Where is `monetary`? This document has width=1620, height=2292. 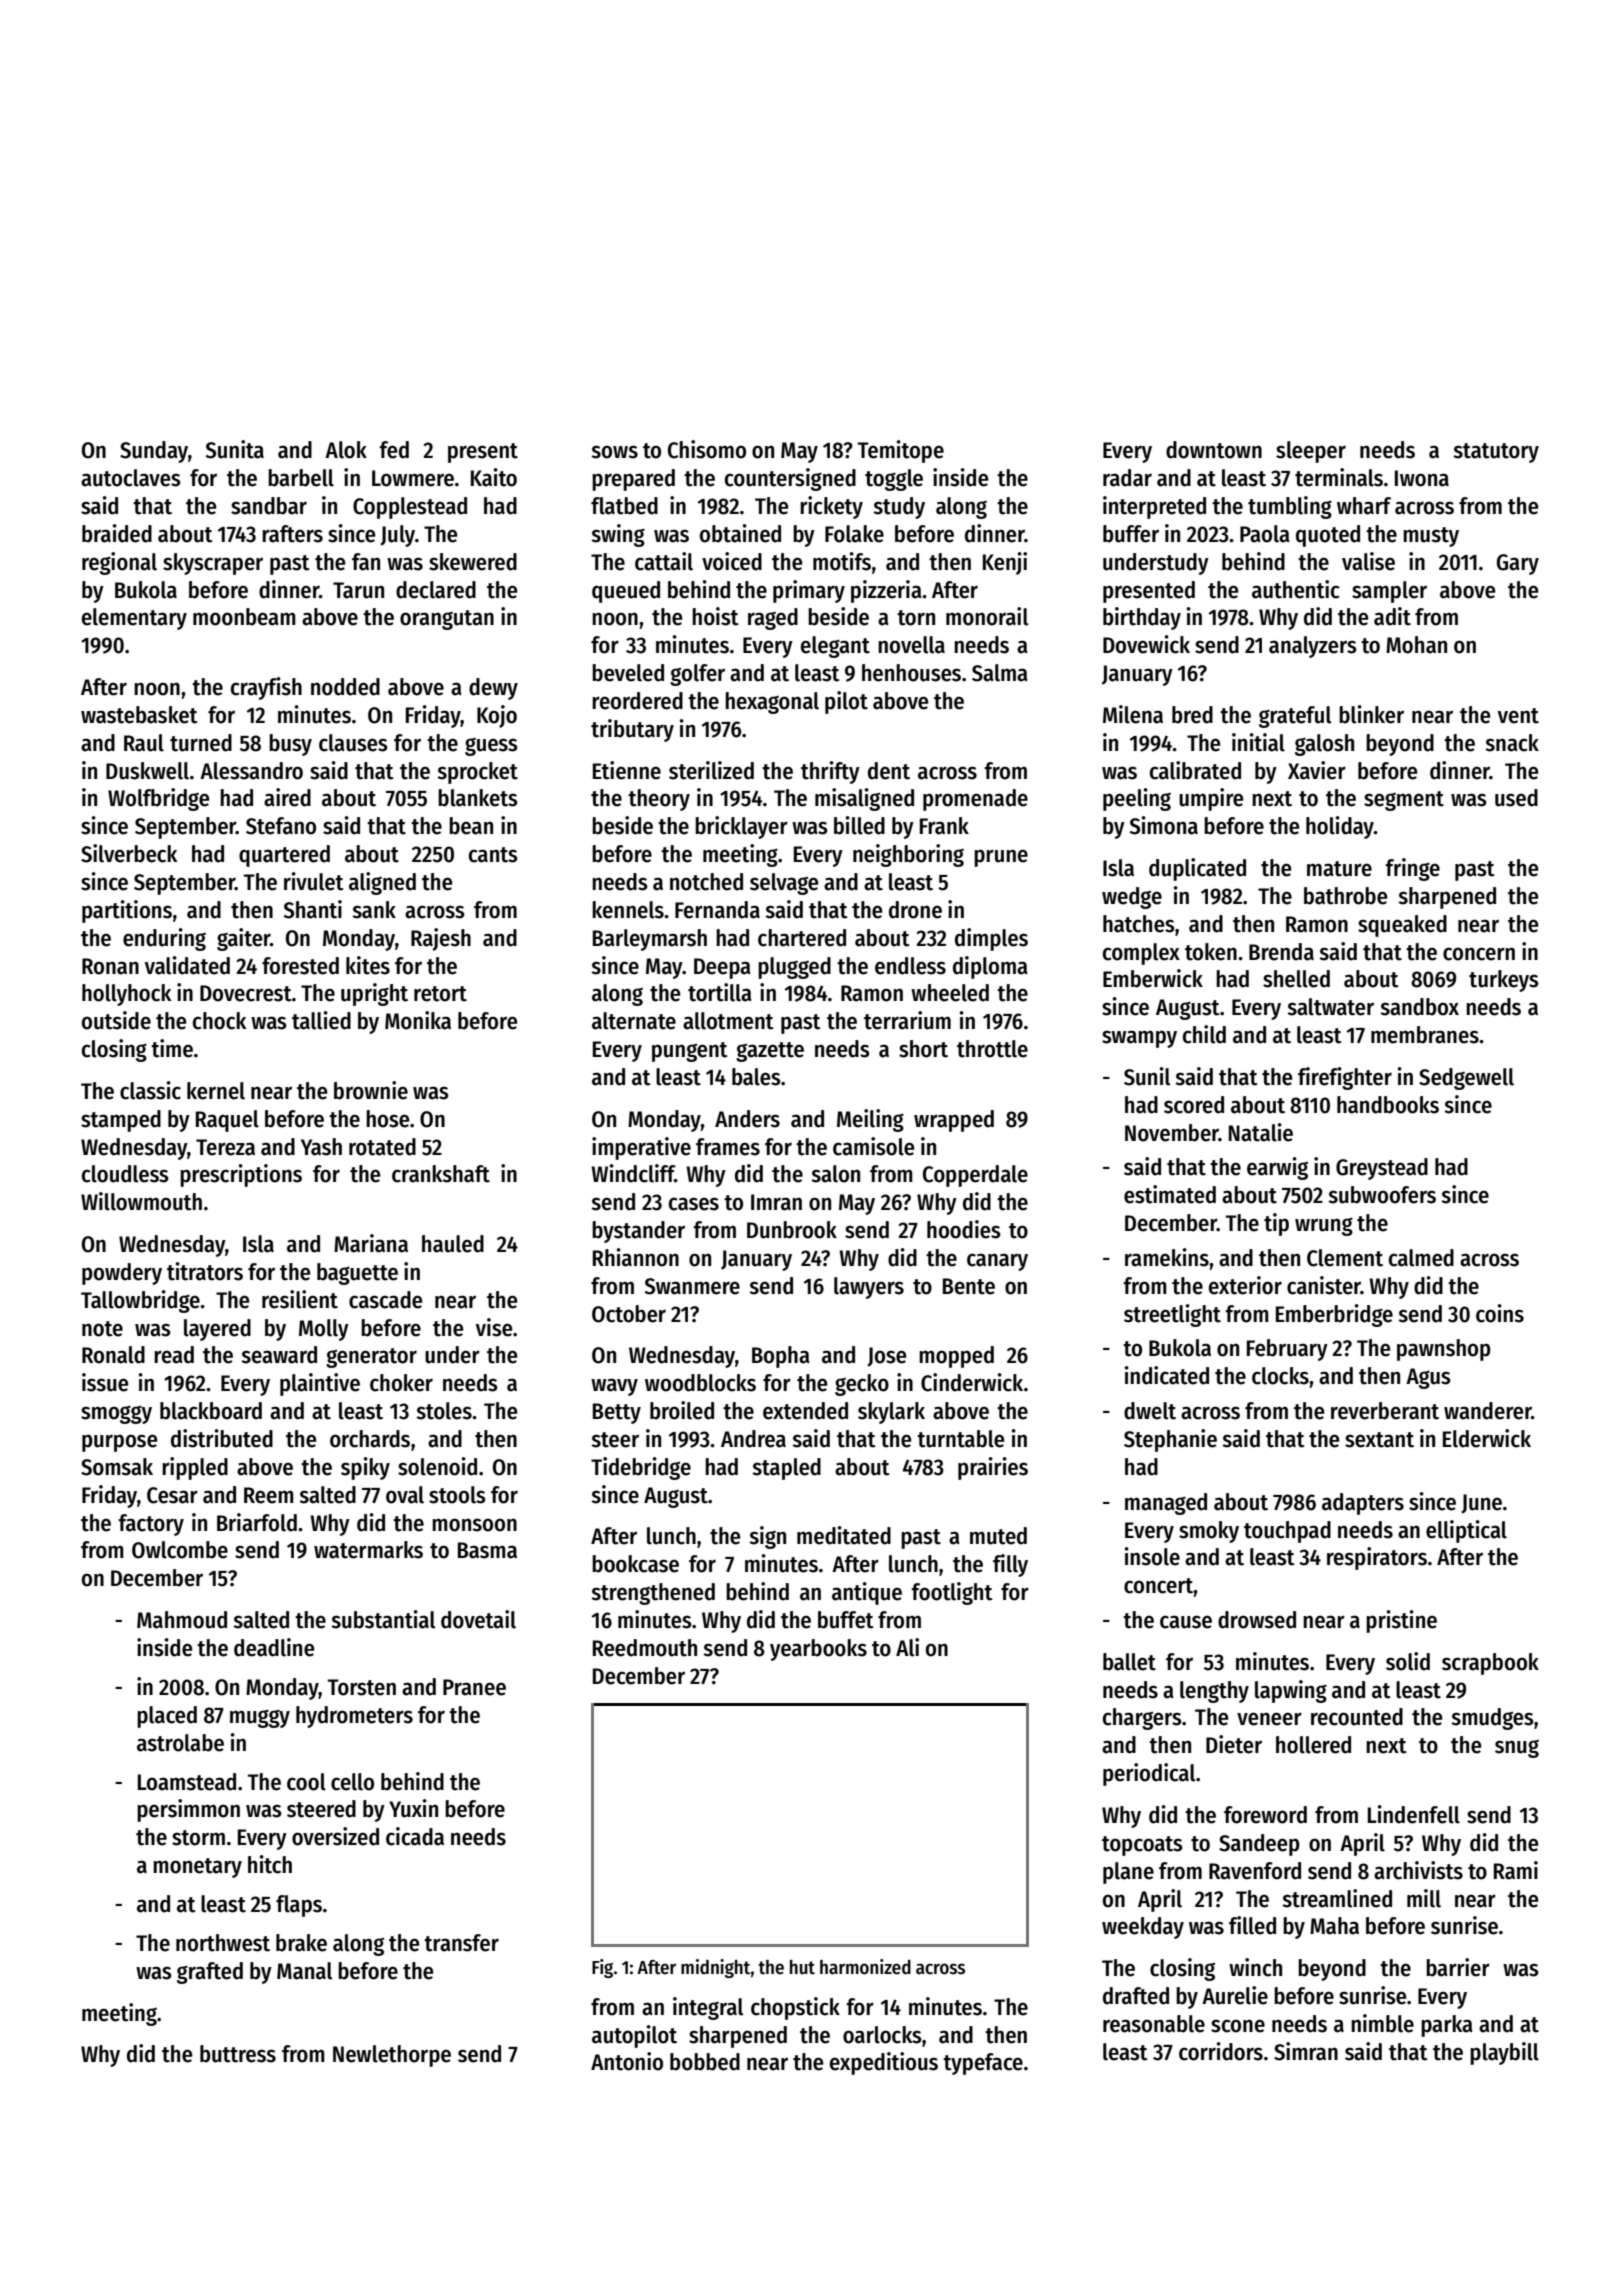
monetary is located at coordinates (197, 1868).
